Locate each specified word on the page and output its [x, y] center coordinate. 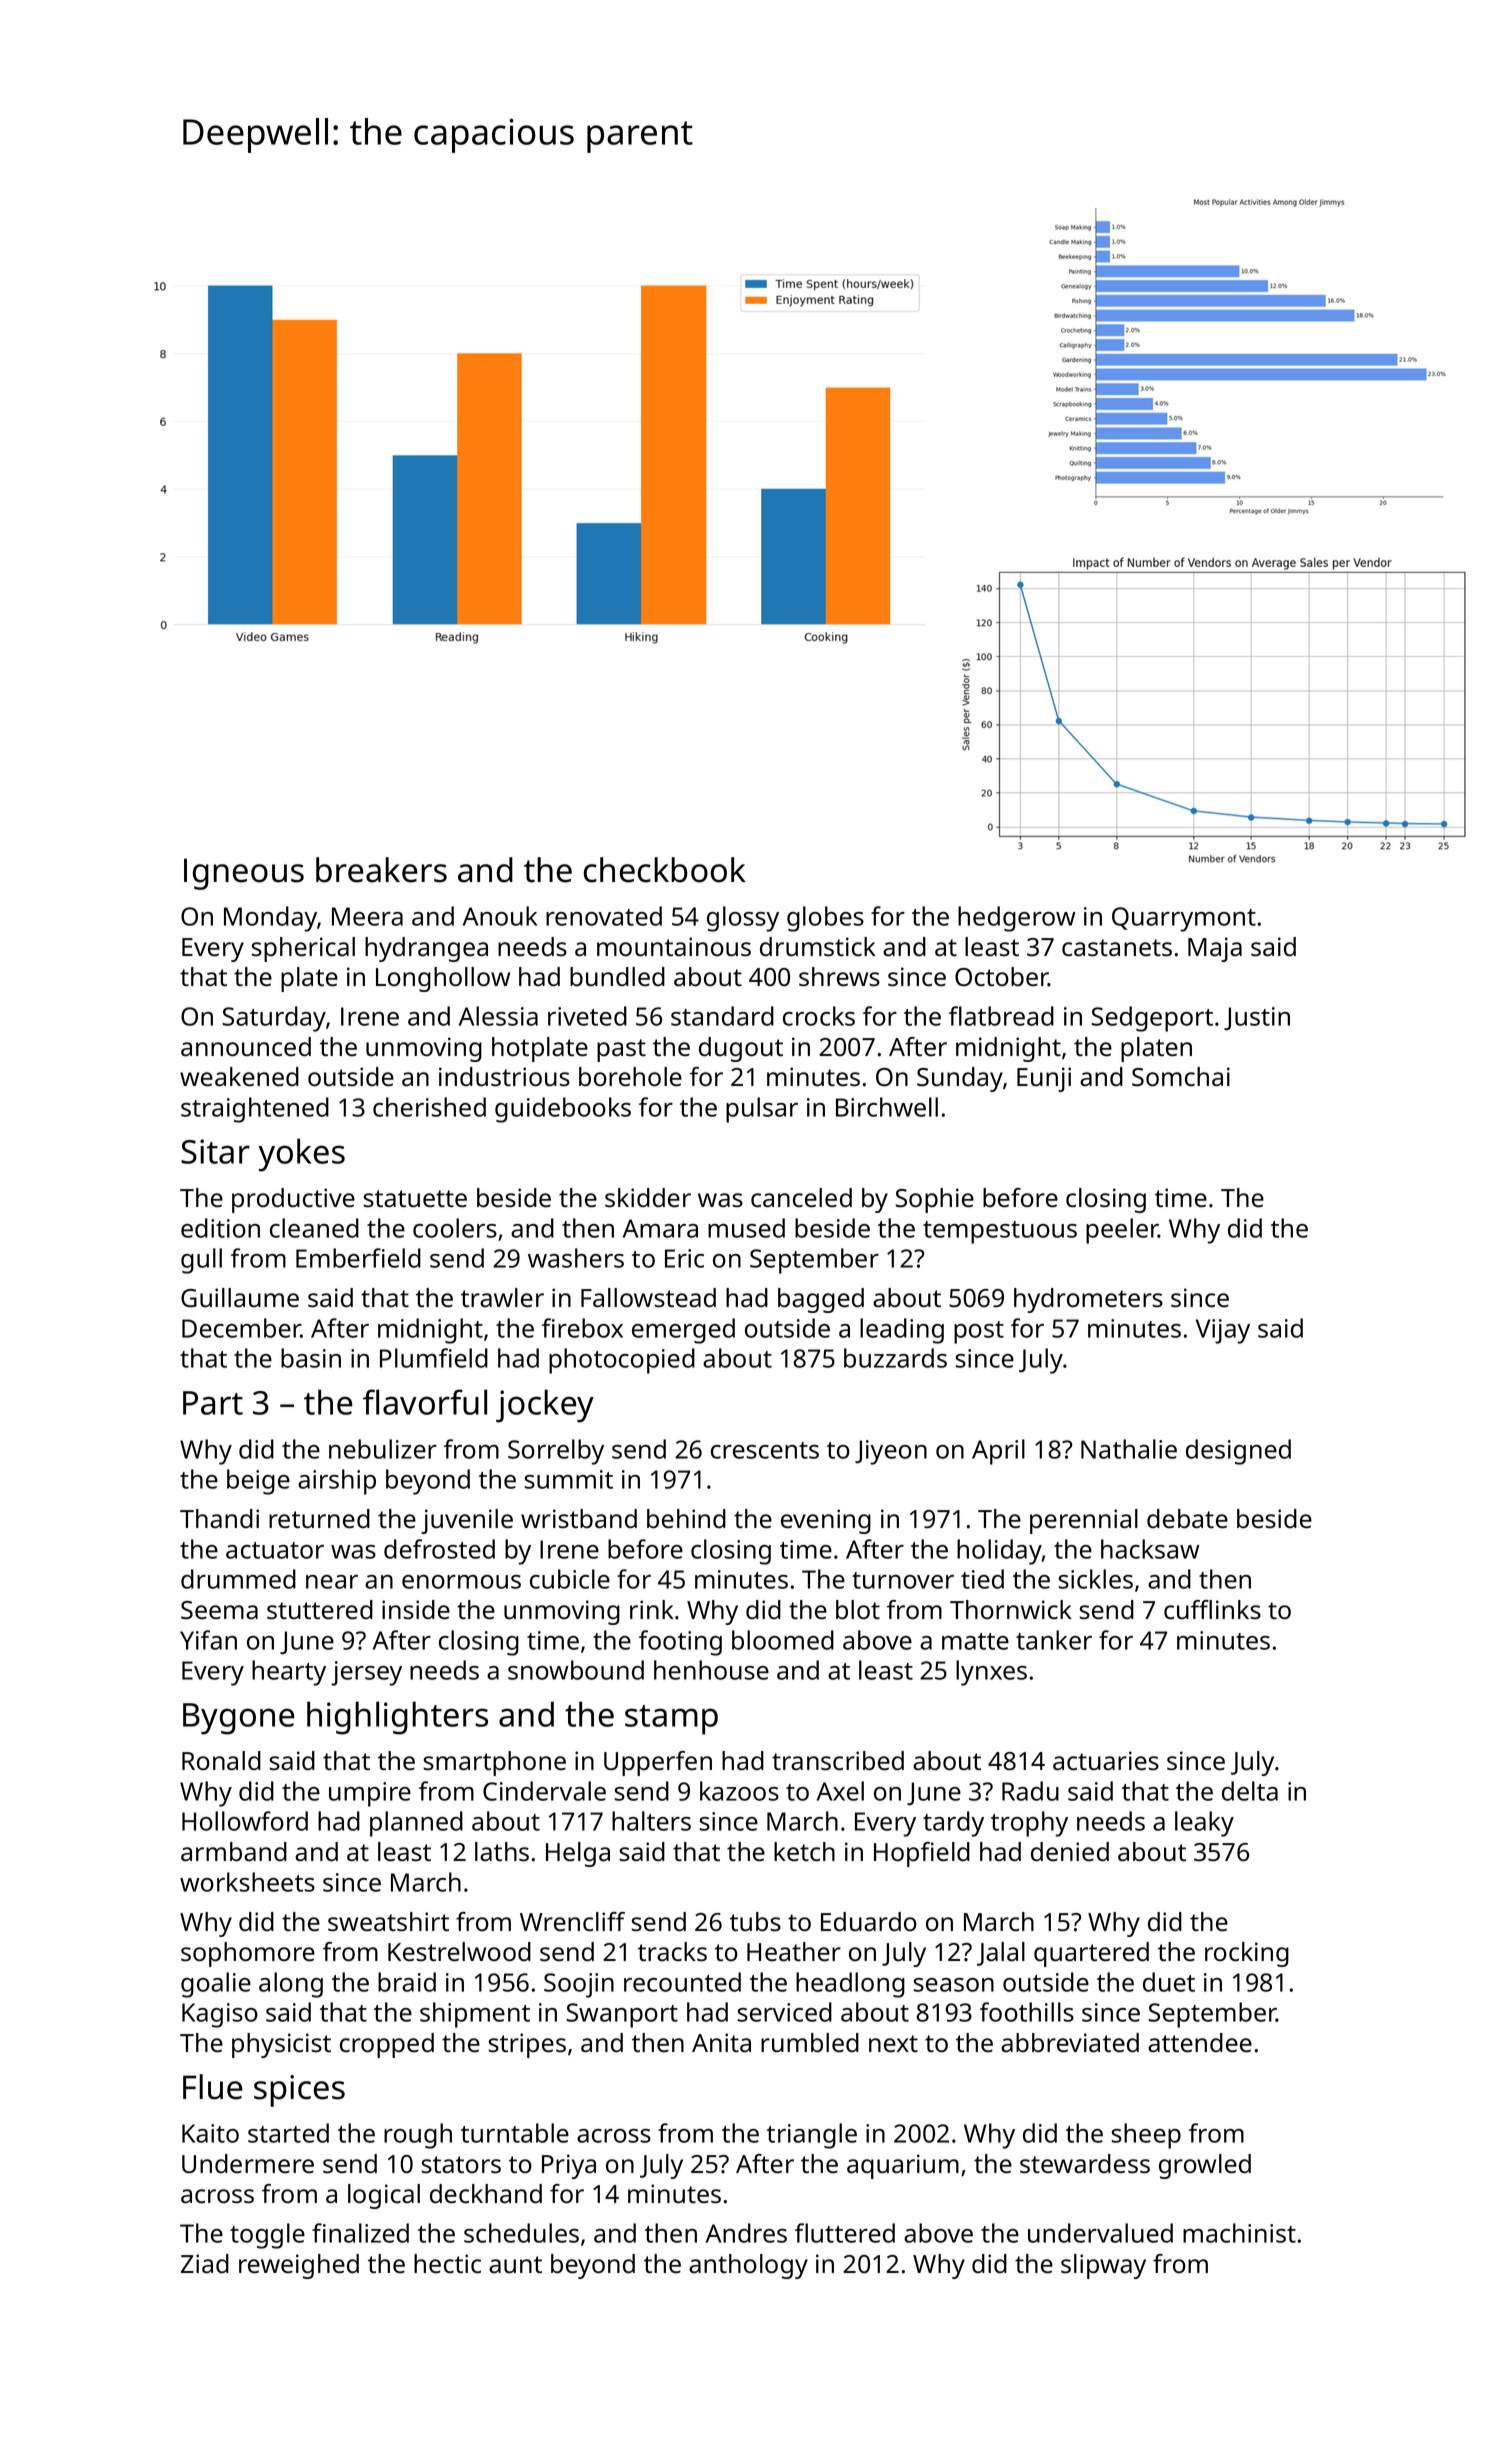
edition [220, 1228]
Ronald [221, 1761]
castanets [1117, 948]
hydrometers [1088, 1300]
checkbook [664, 870]
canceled [801, 1198]
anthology [748, 2266]
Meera [367, 916]
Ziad [205, 2264]
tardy [953, 1824]
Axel [840, 1791]
